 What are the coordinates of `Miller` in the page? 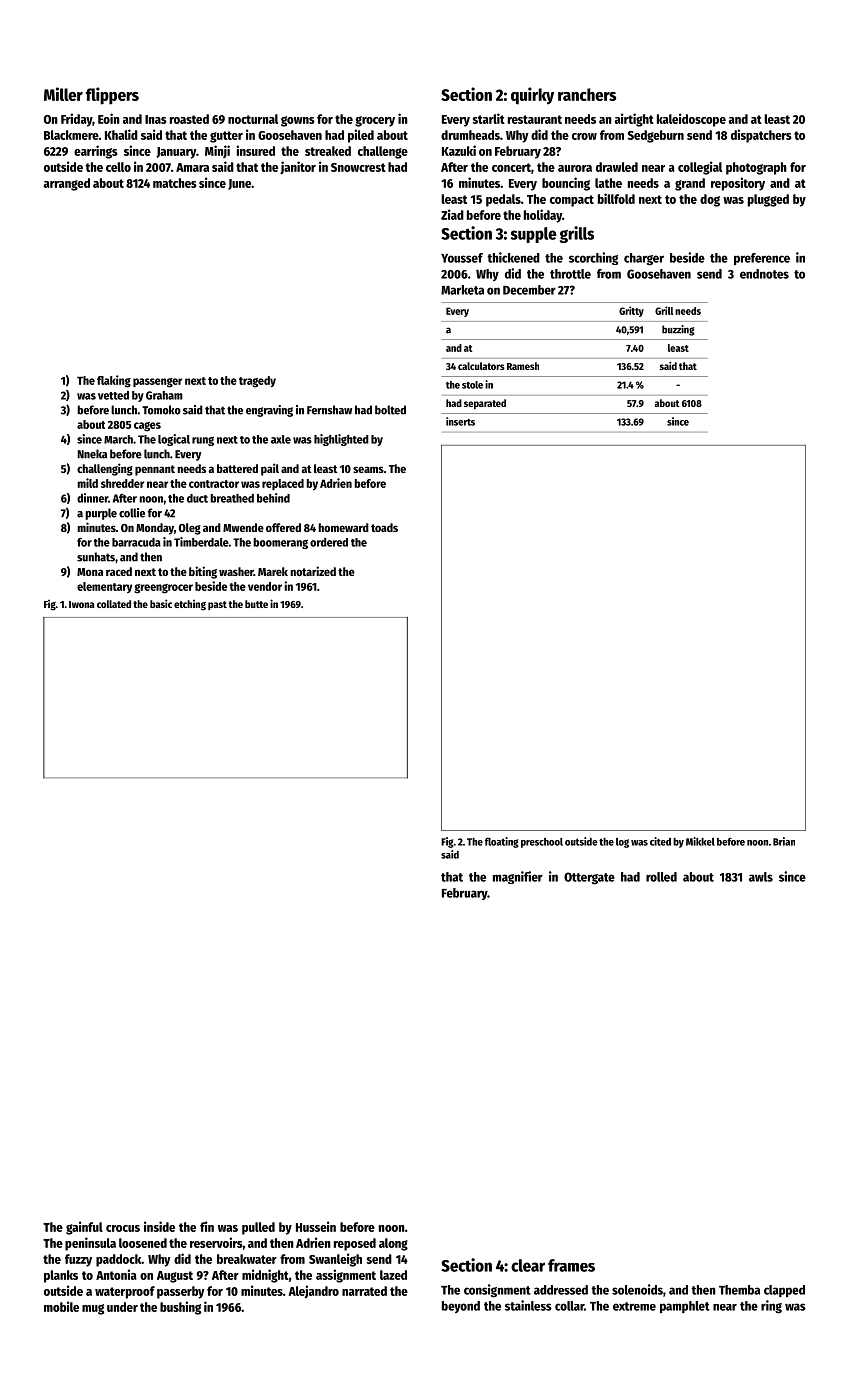 It's located at (63, 94).
